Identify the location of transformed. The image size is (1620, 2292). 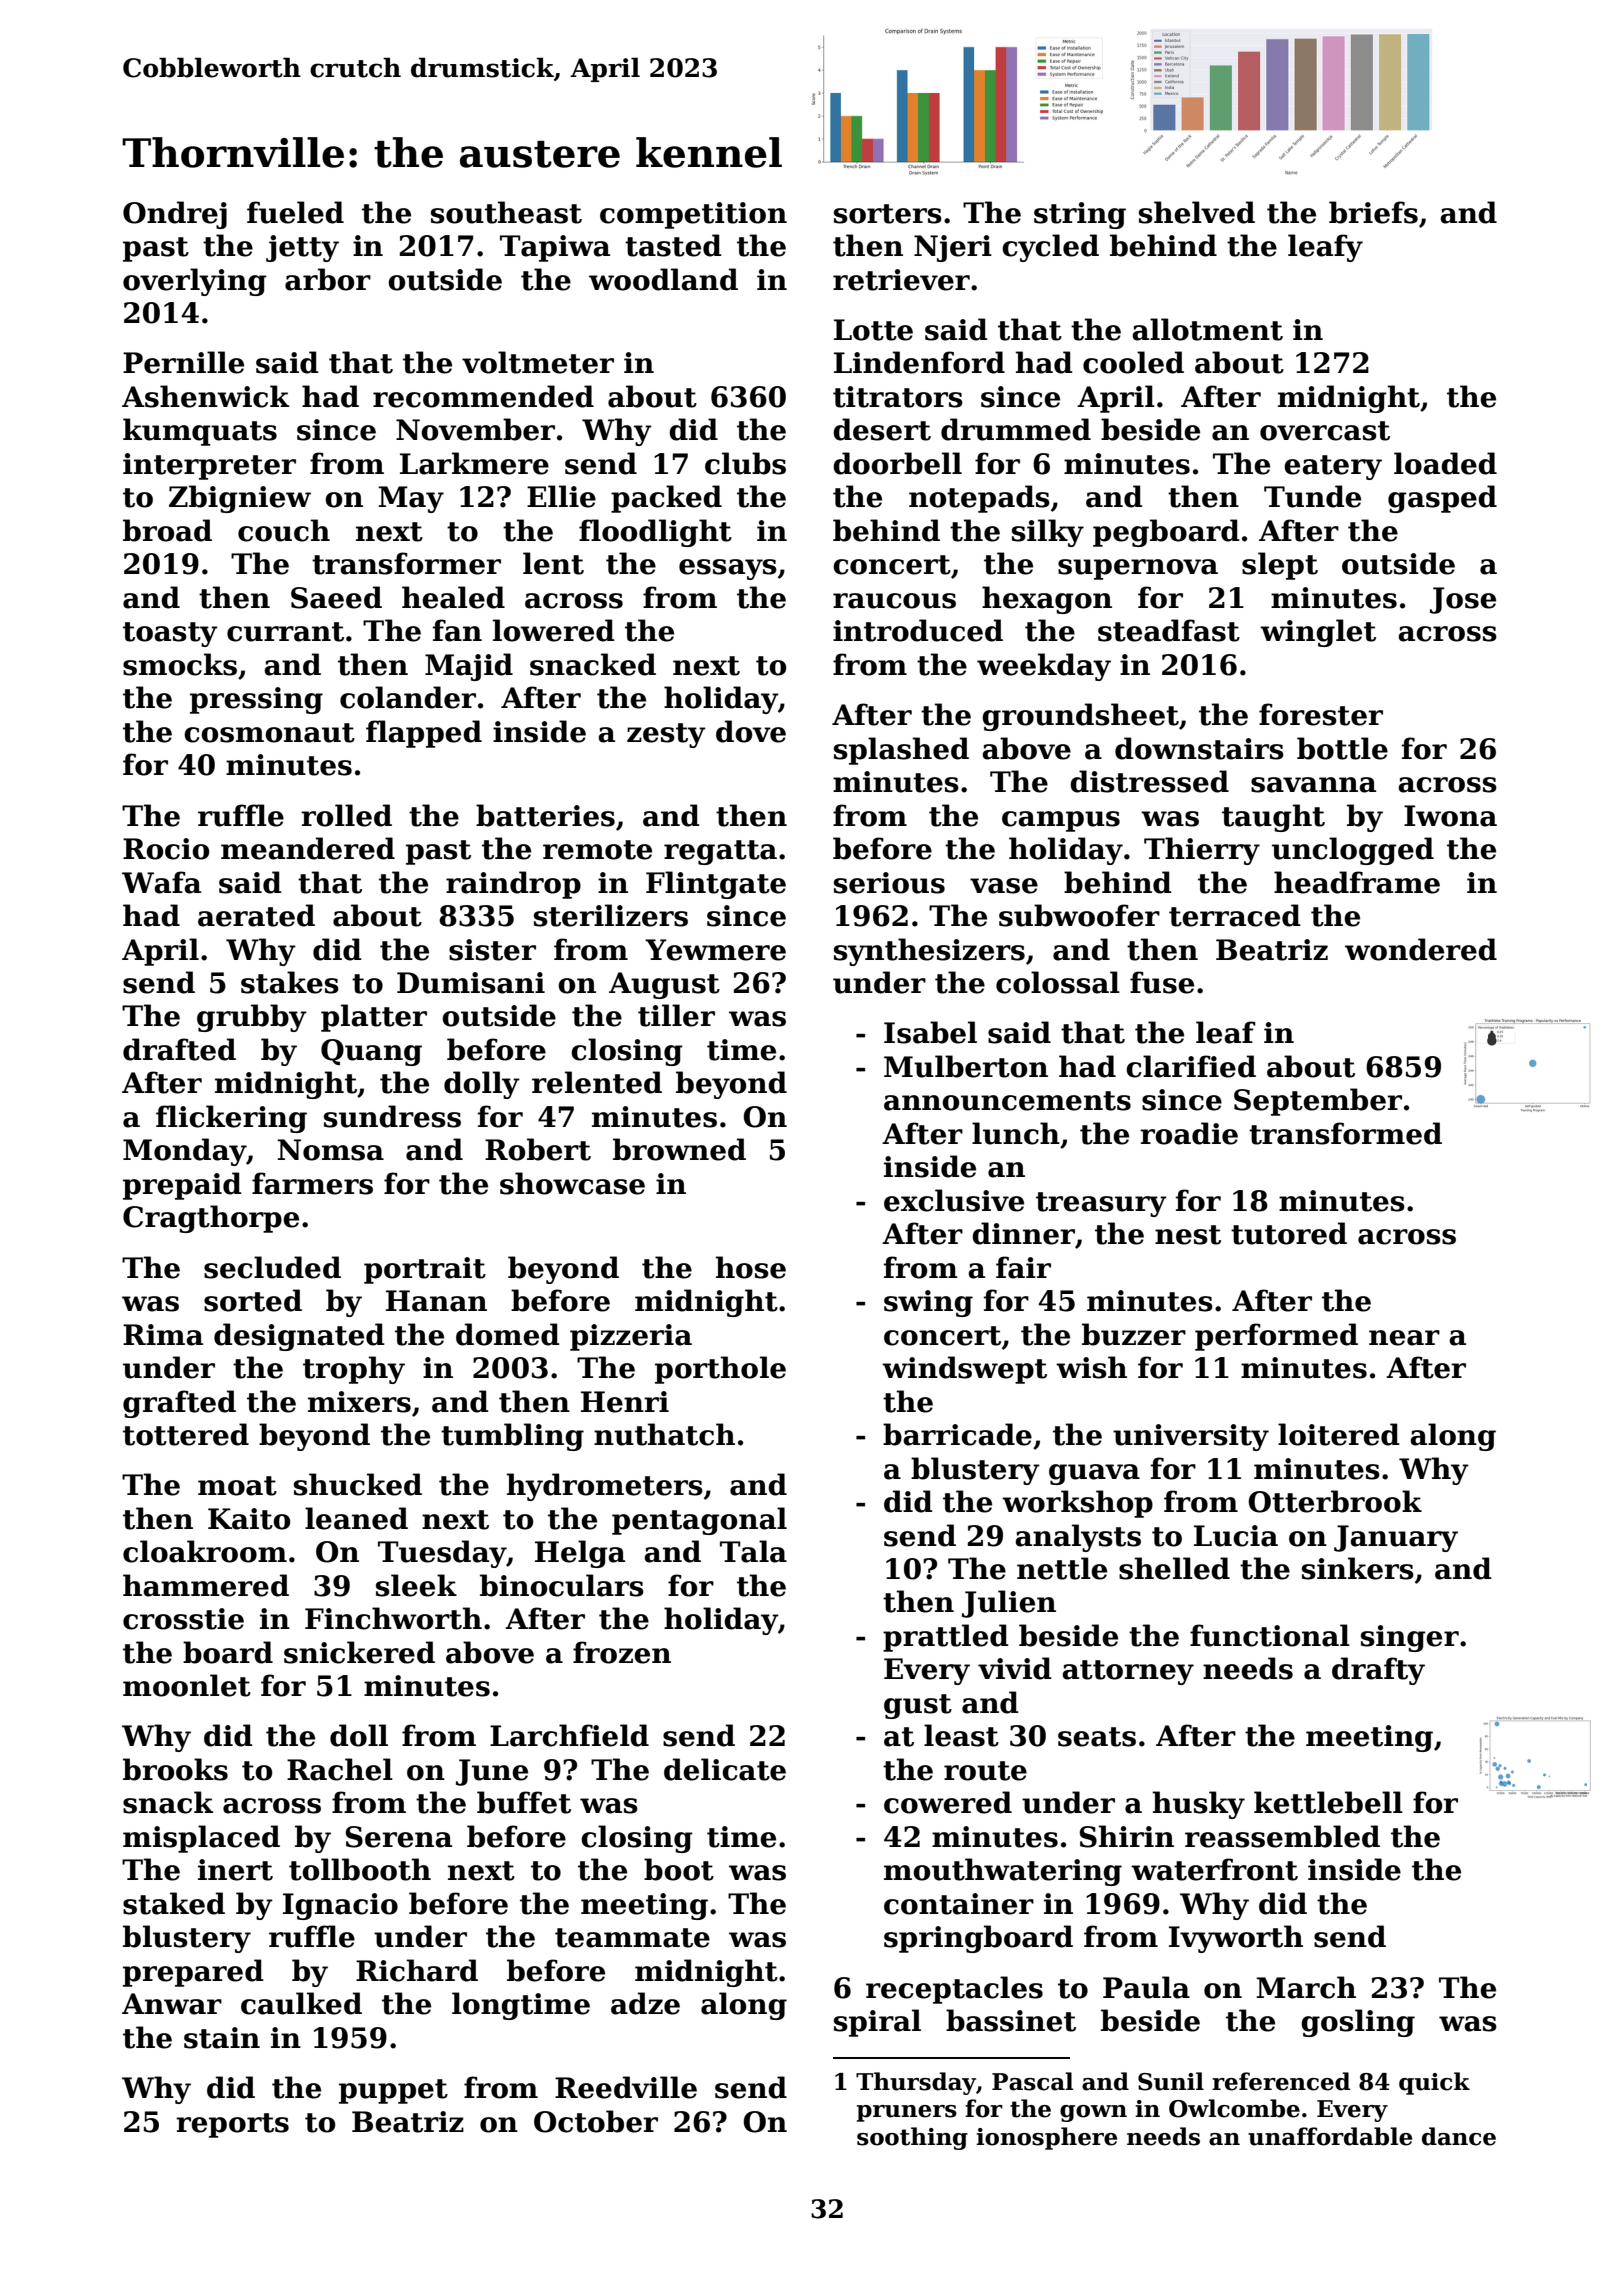
(1345, 1133).
